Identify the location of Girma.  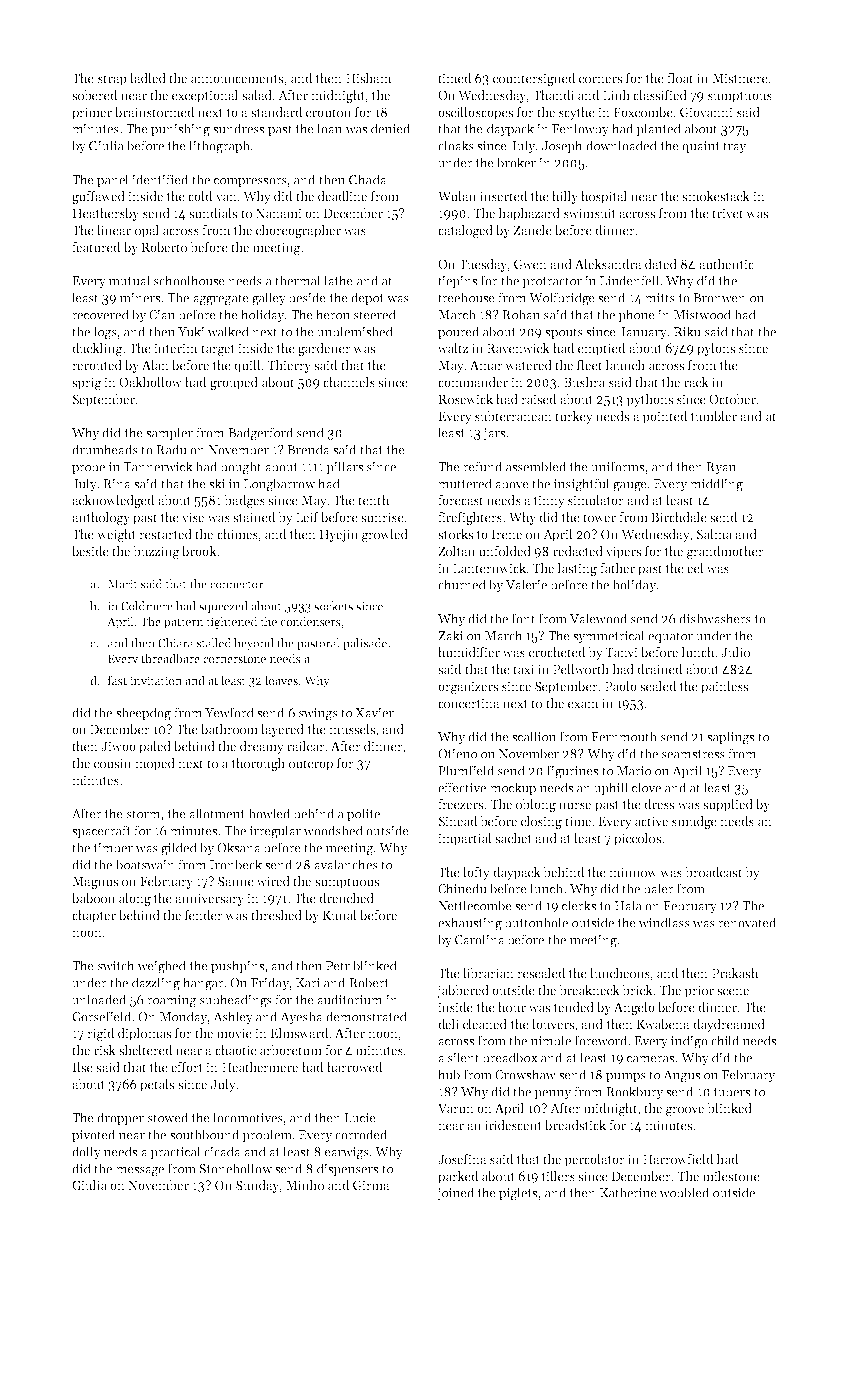
(371, 1185).
